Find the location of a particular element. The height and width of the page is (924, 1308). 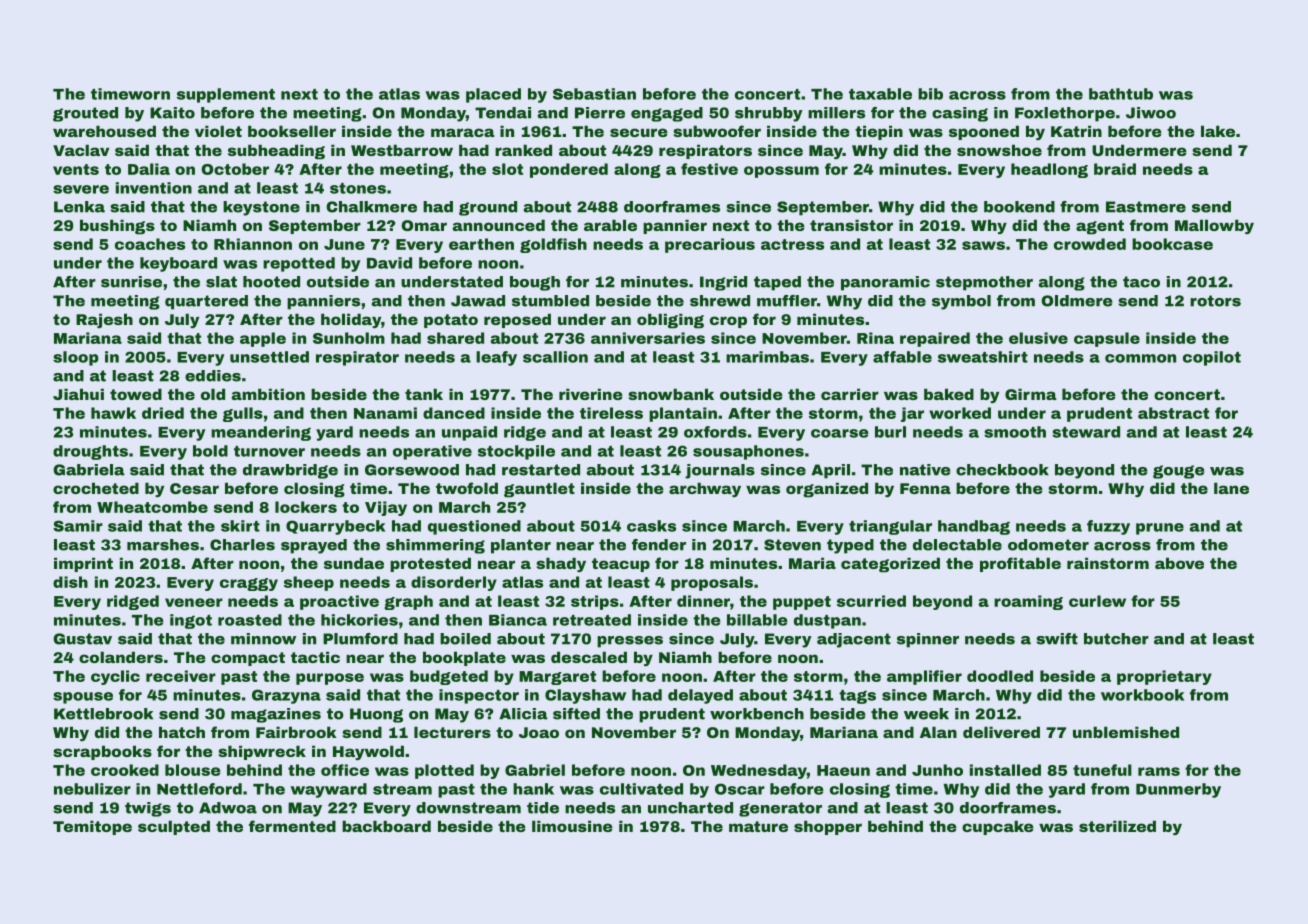

bib is located at coordinates (930, 94).
